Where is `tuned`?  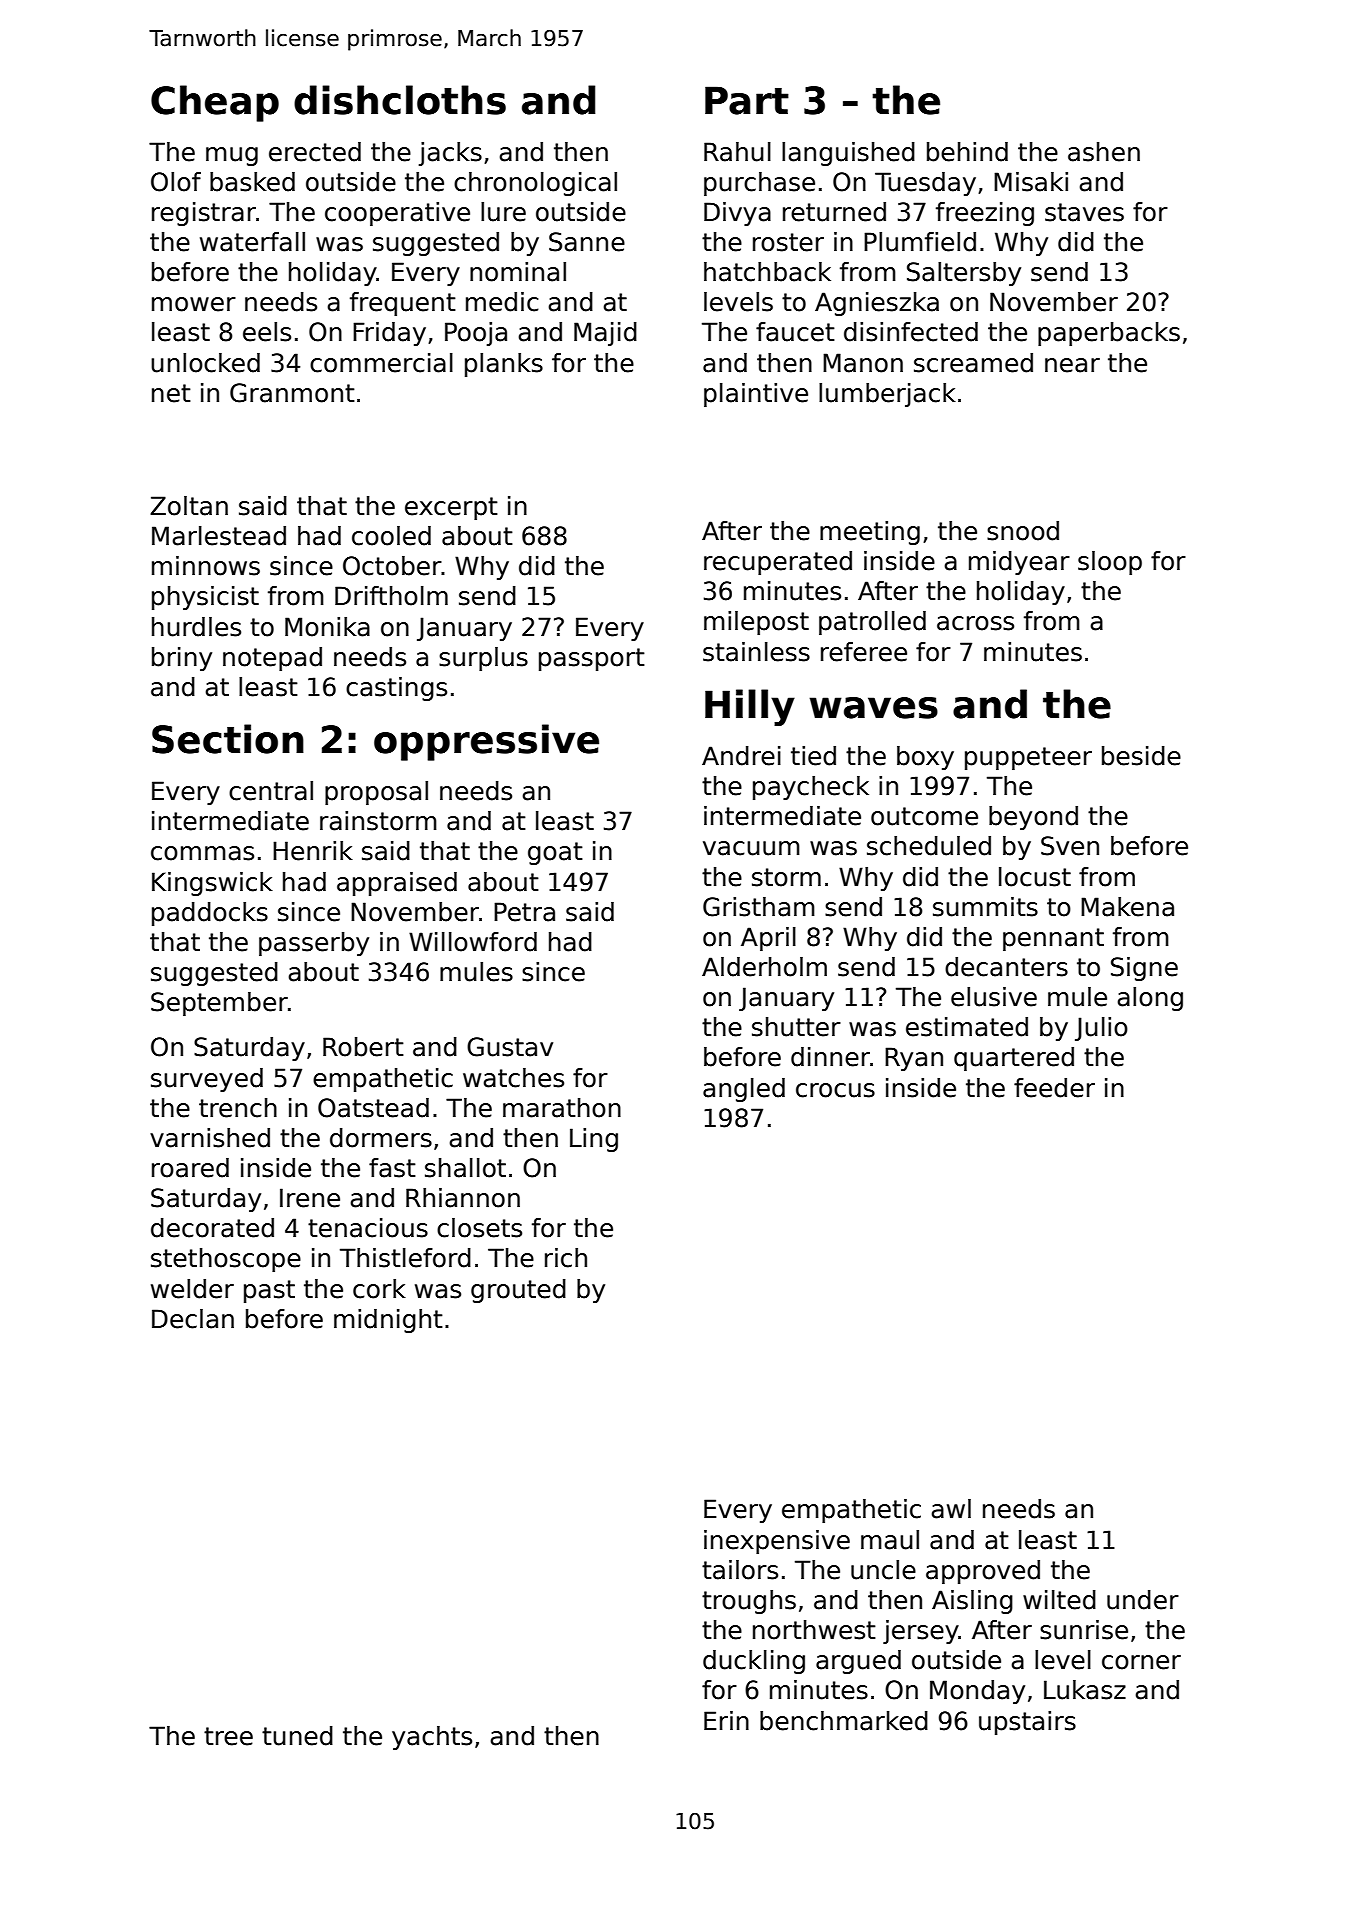
tuned is located at coordinates (297, 1736).
